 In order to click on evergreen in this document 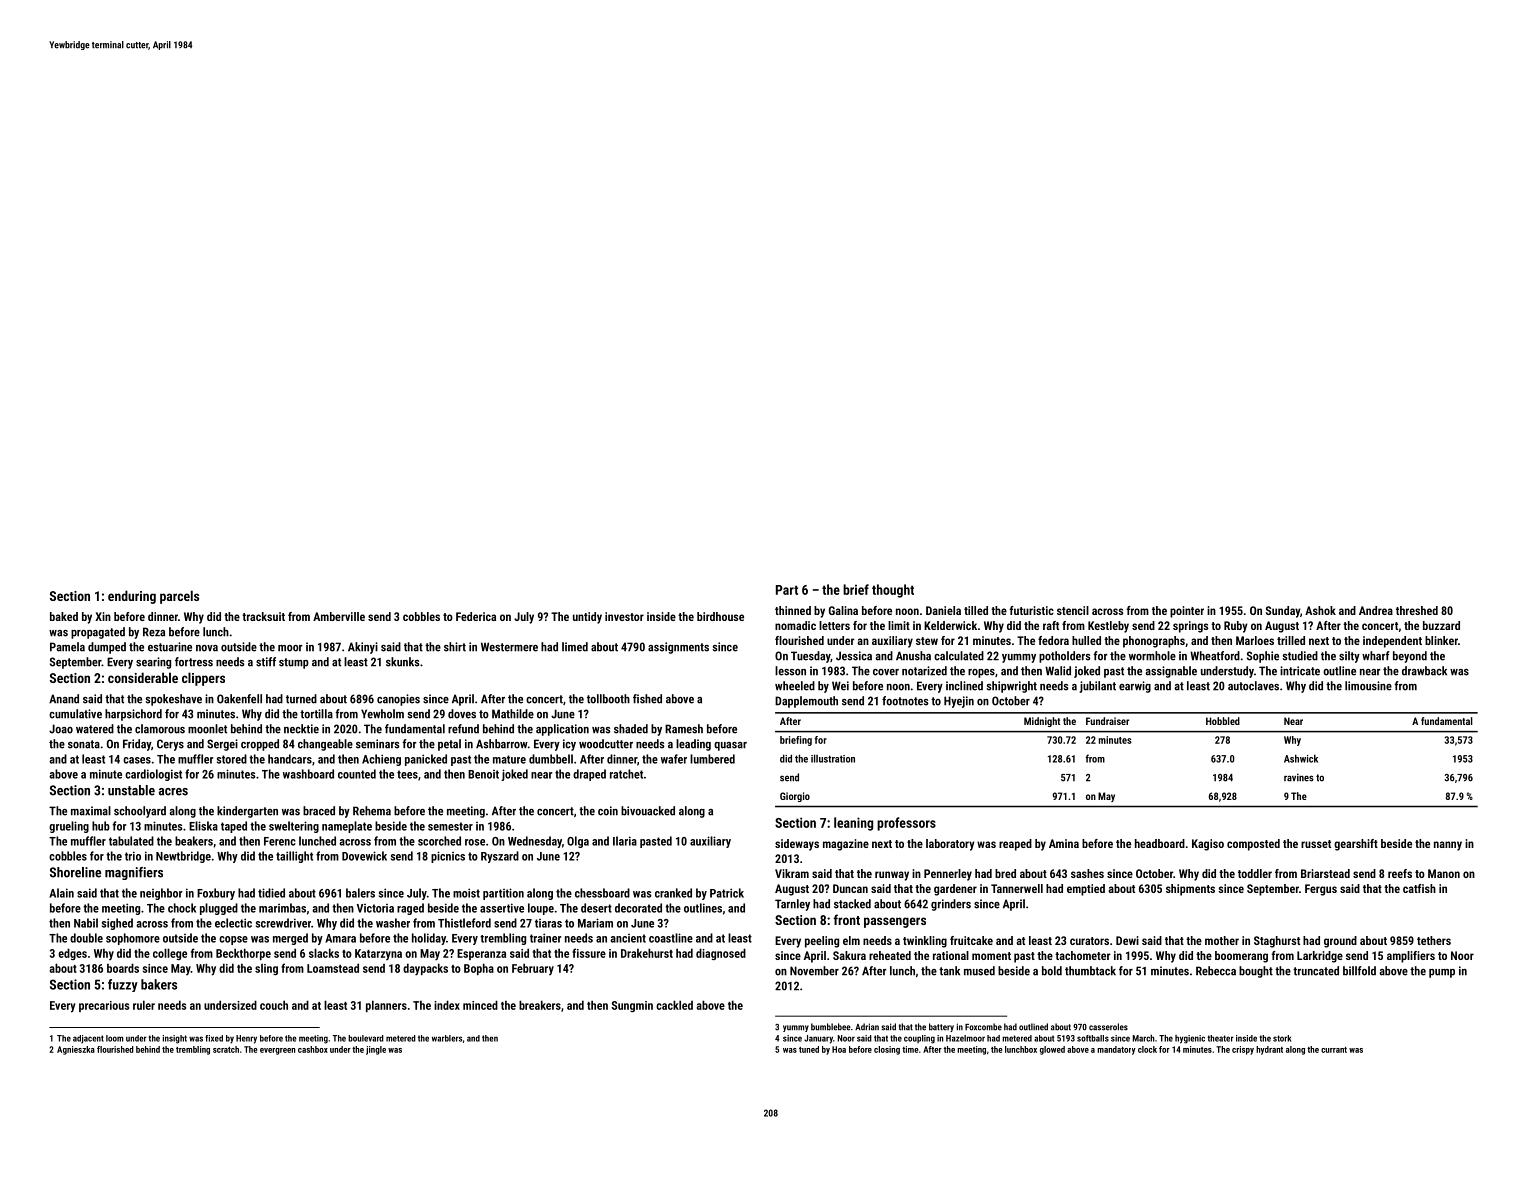, I will do `click(278, 1051)`.
